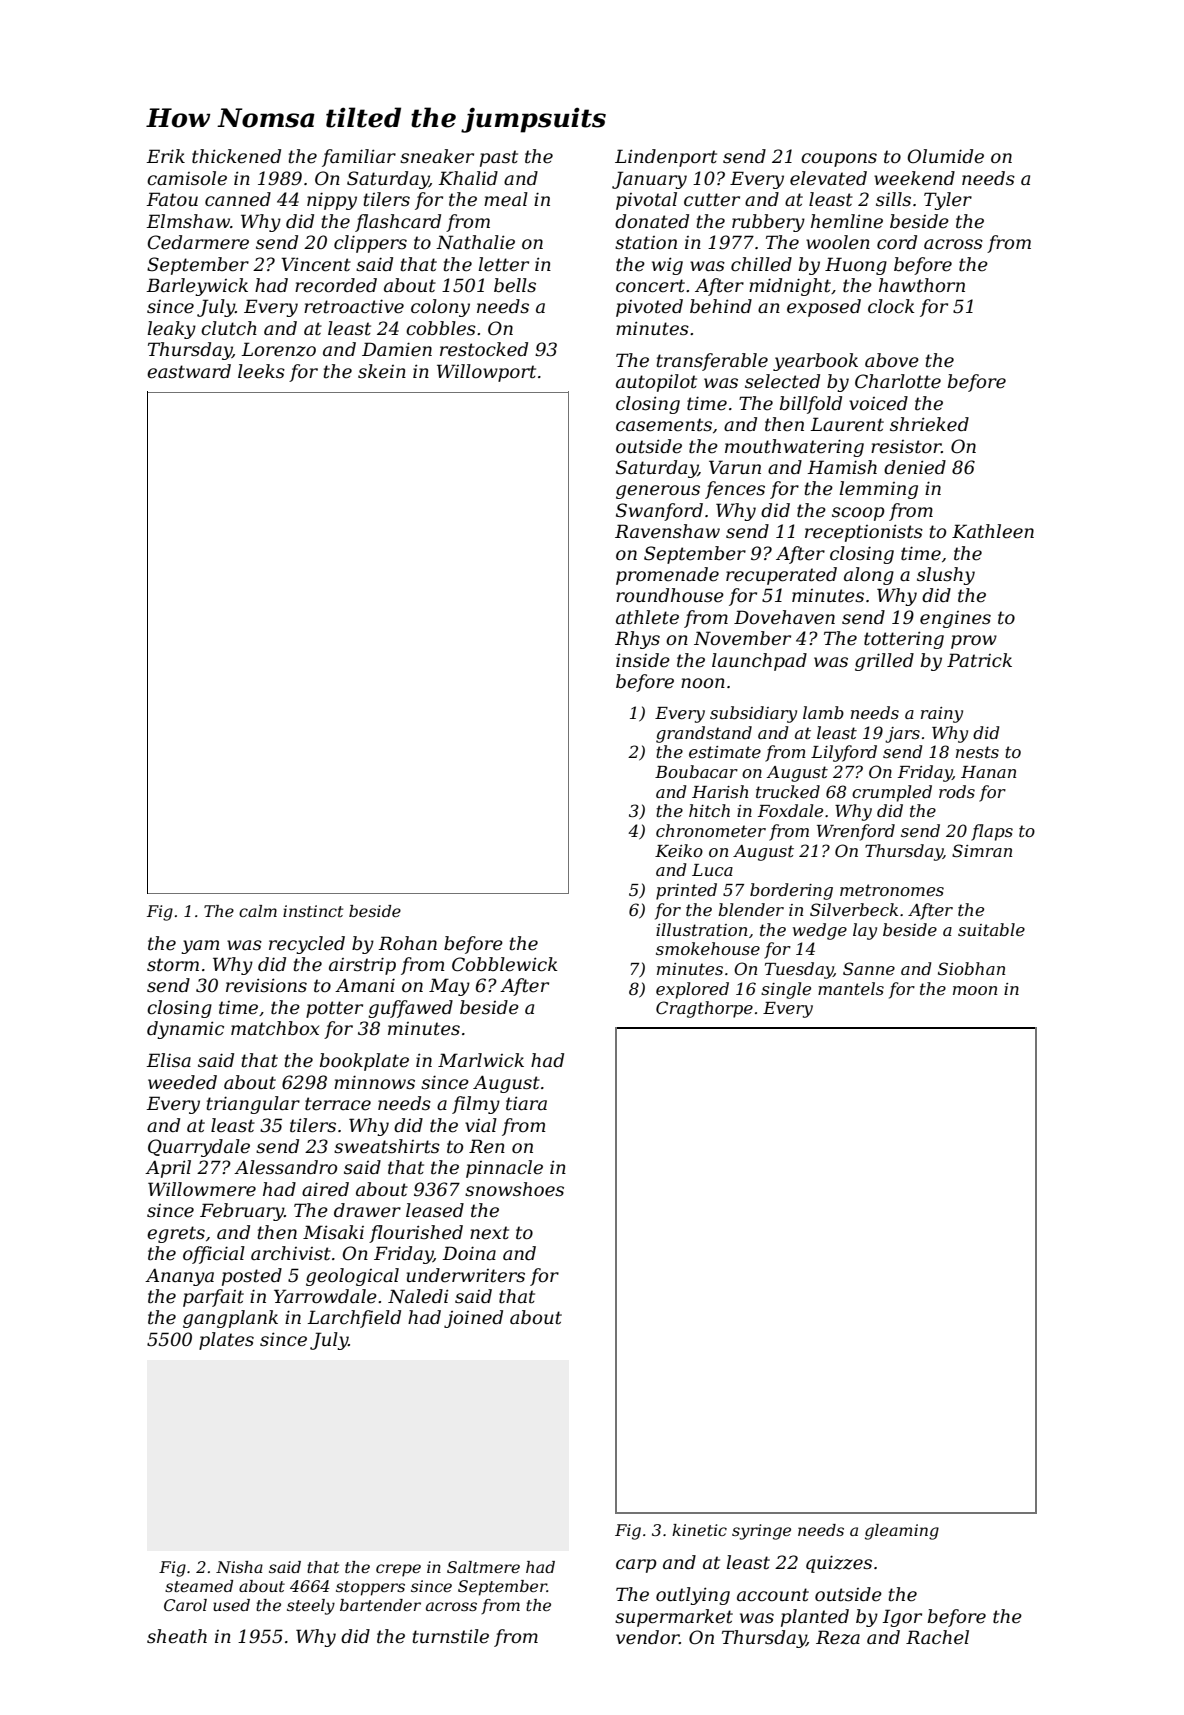 The height and width of the page is (1715, 1184). I want to click on Ravenshaw, so click(667, 531).
